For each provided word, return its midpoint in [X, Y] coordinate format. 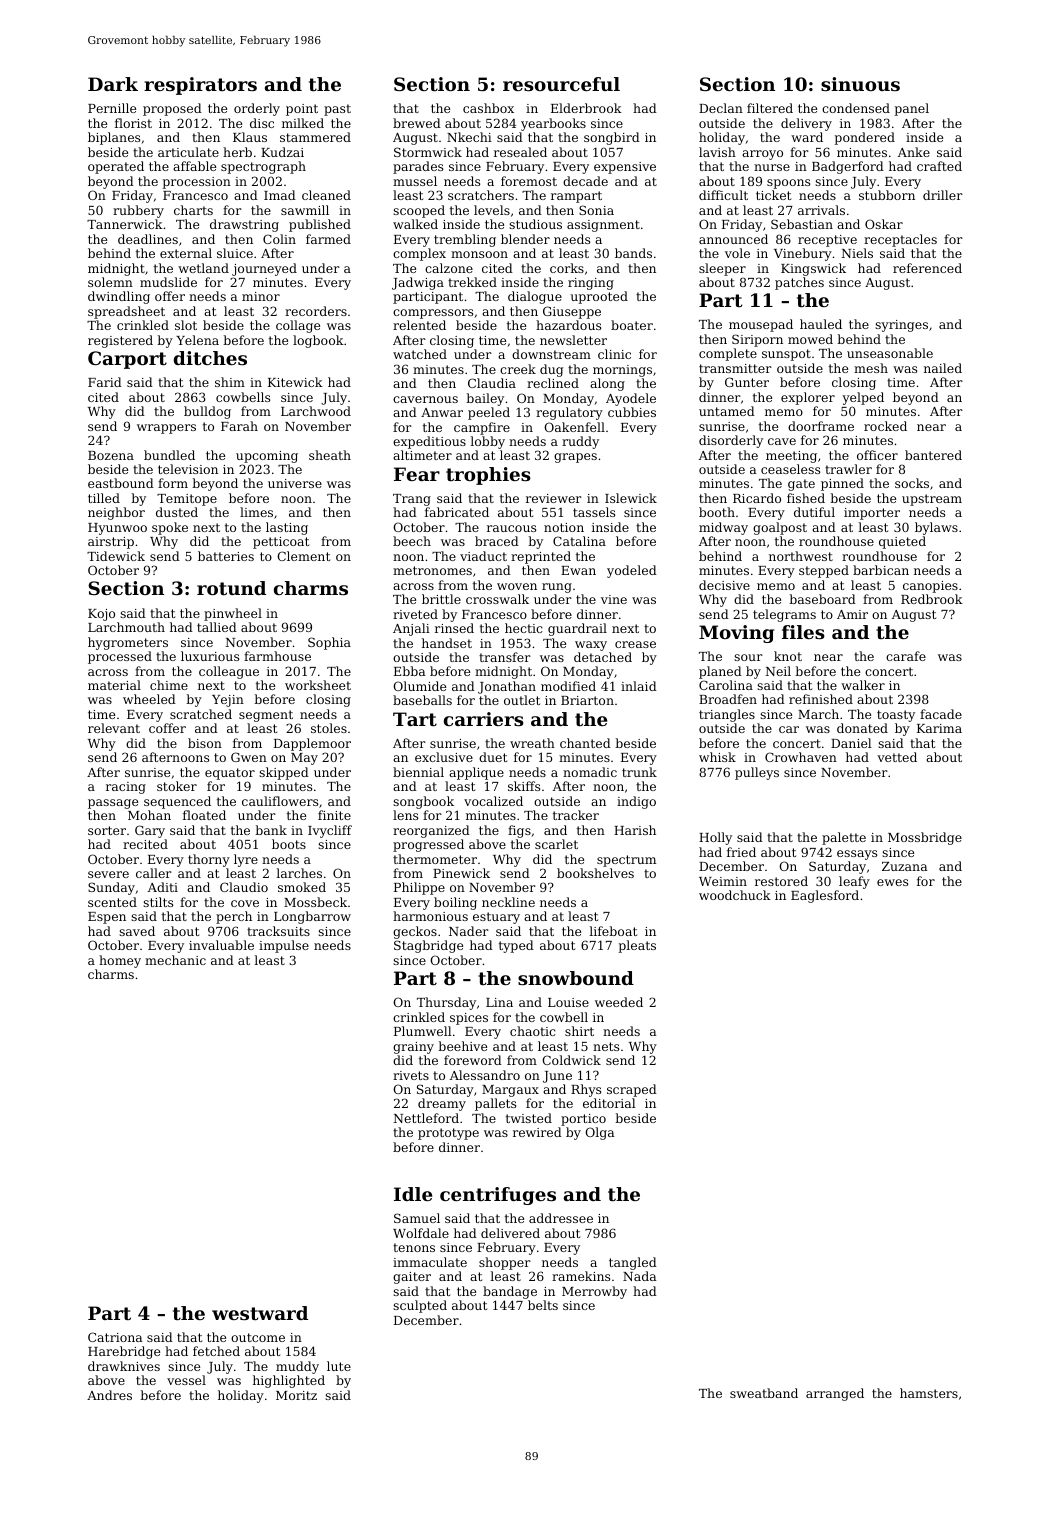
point [302, 110]
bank [271, 830]
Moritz [296, 1395]
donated [862, 728]
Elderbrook [586, 108]
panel [912, 109]
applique [476, 773]
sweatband [764, 1393]
